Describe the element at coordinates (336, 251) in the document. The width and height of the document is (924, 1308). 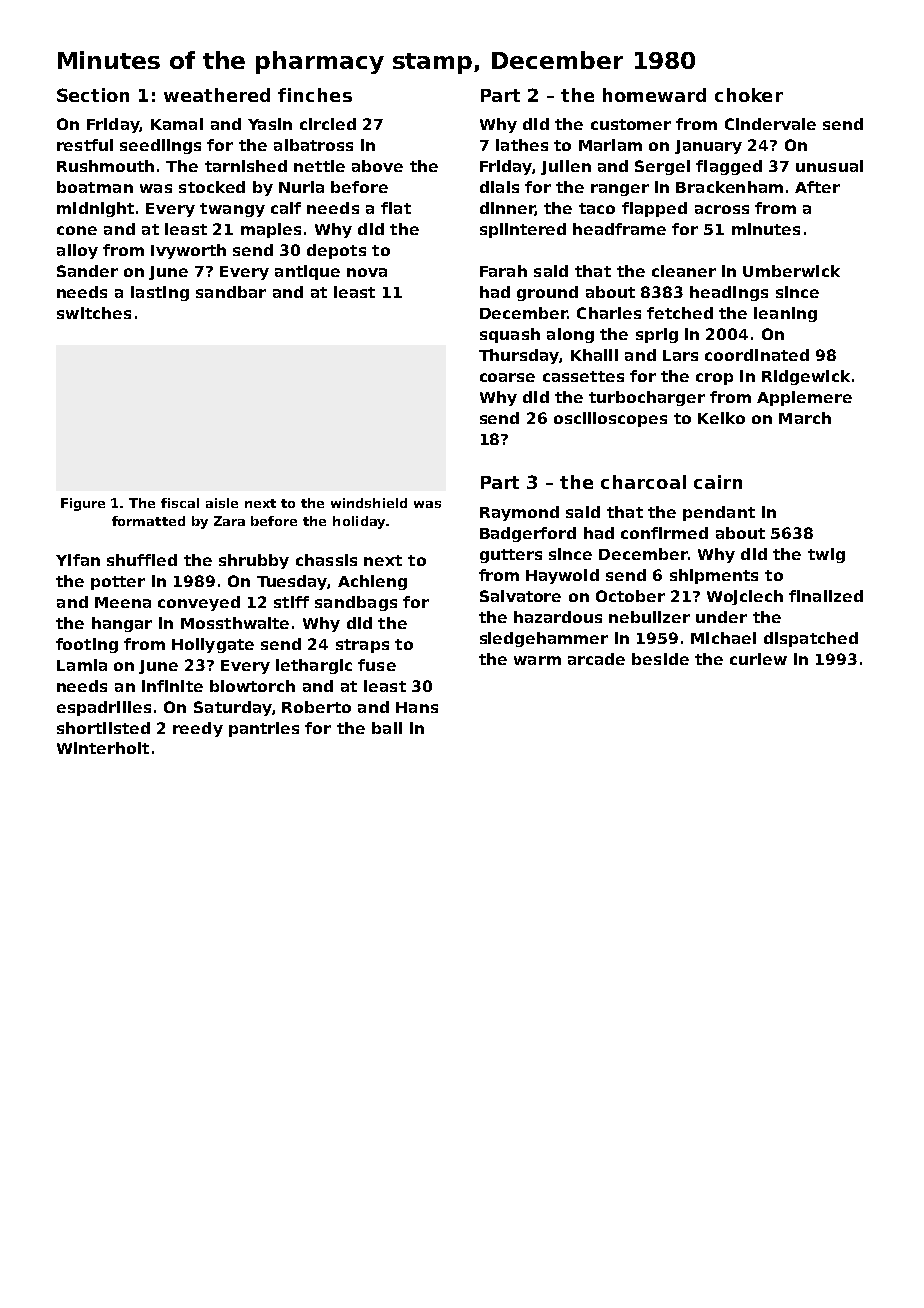
I see `depots` at that location.
